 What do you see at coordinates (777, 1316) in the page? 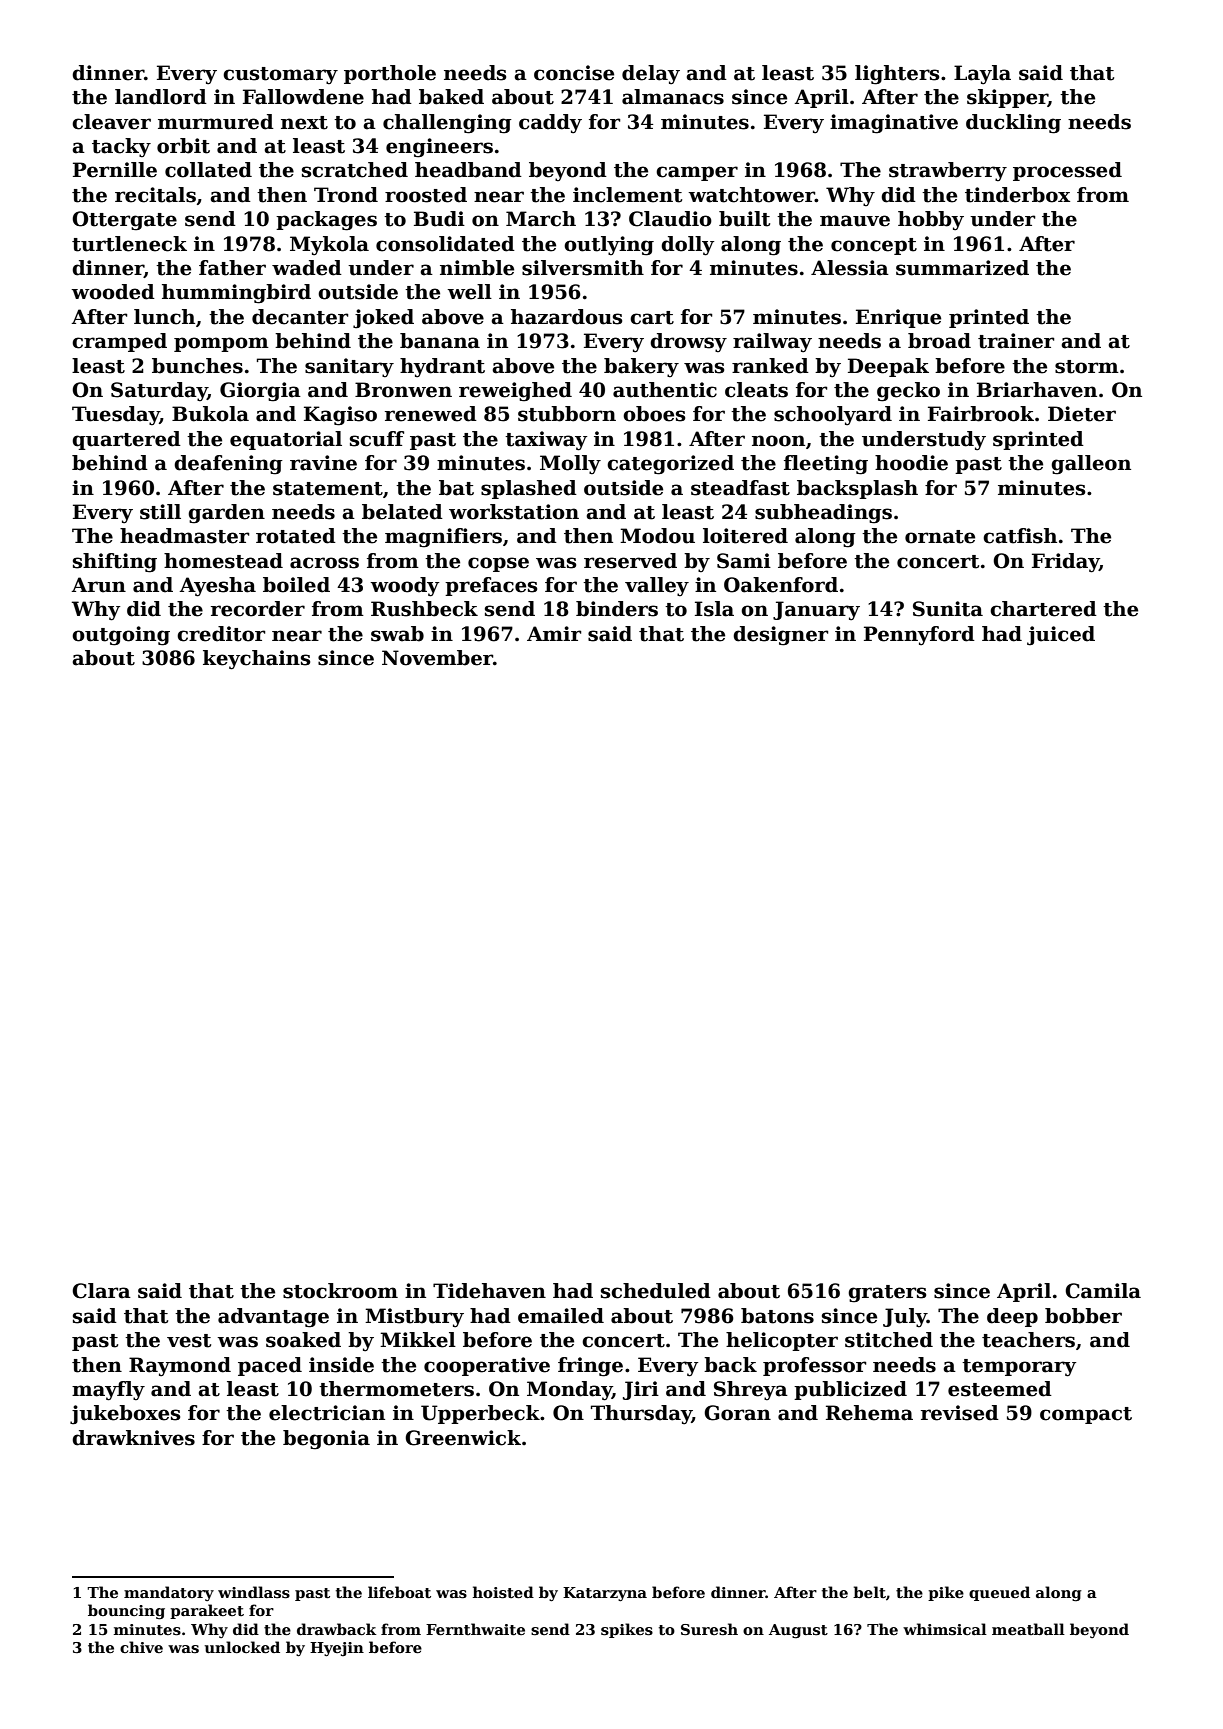
I see `batons` at bounding box center [777, 1316].
